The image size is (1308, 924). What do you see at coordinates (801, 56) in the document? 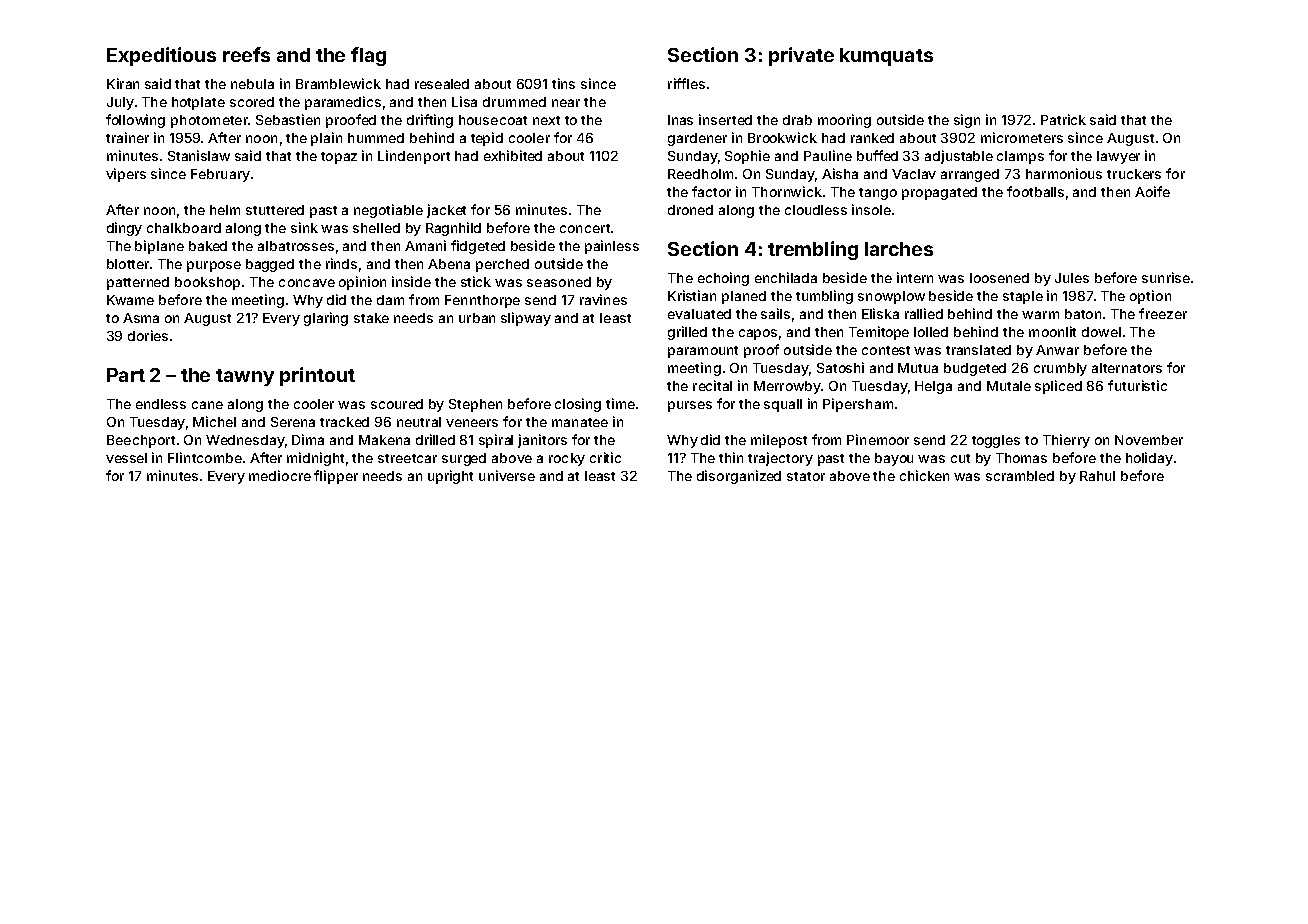
I see `private` at bounding box center [801, 56].
